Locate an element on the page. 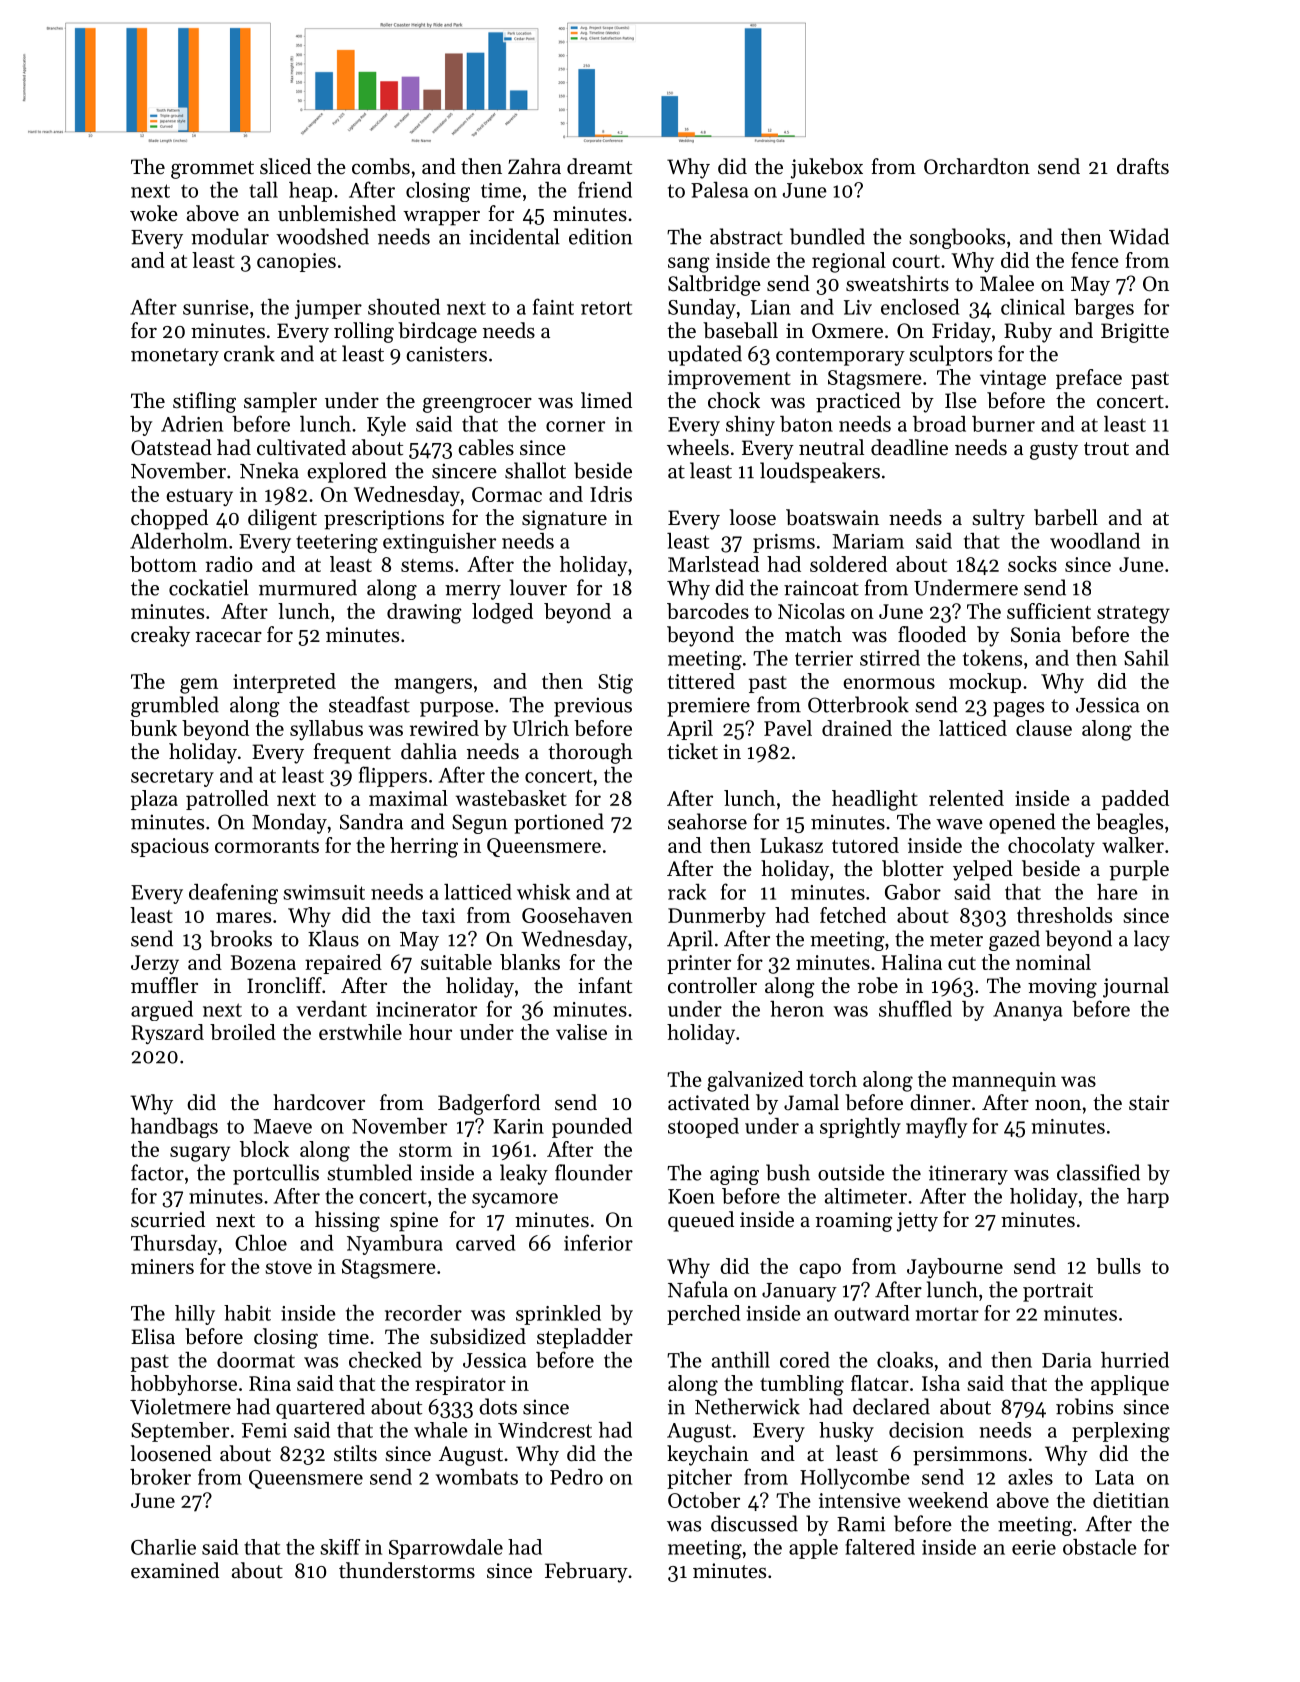  infant is located at coordinates (605, 985).
